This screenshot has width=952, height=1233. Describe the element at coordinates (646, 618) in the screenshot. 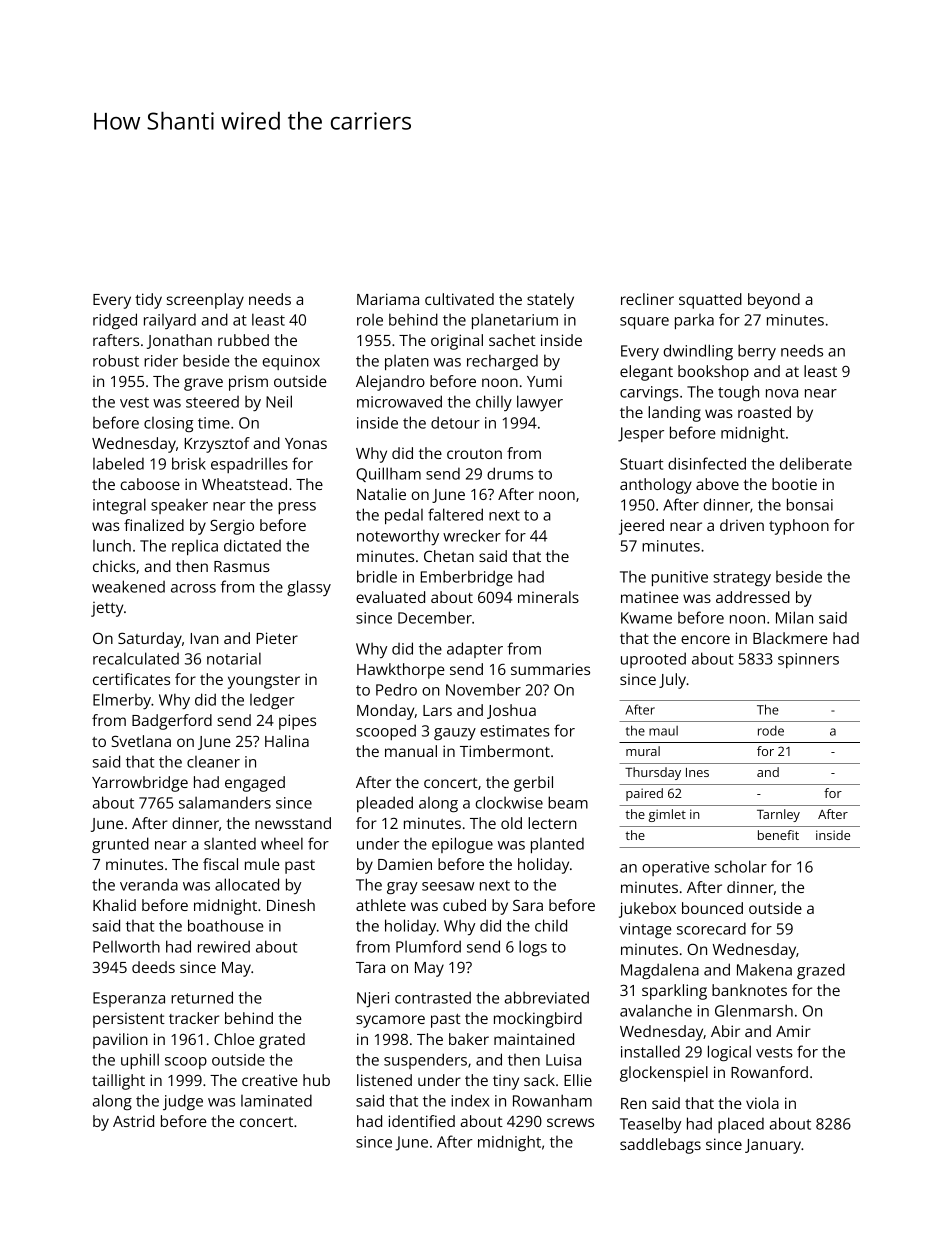

I see `Kwame` at that location.
